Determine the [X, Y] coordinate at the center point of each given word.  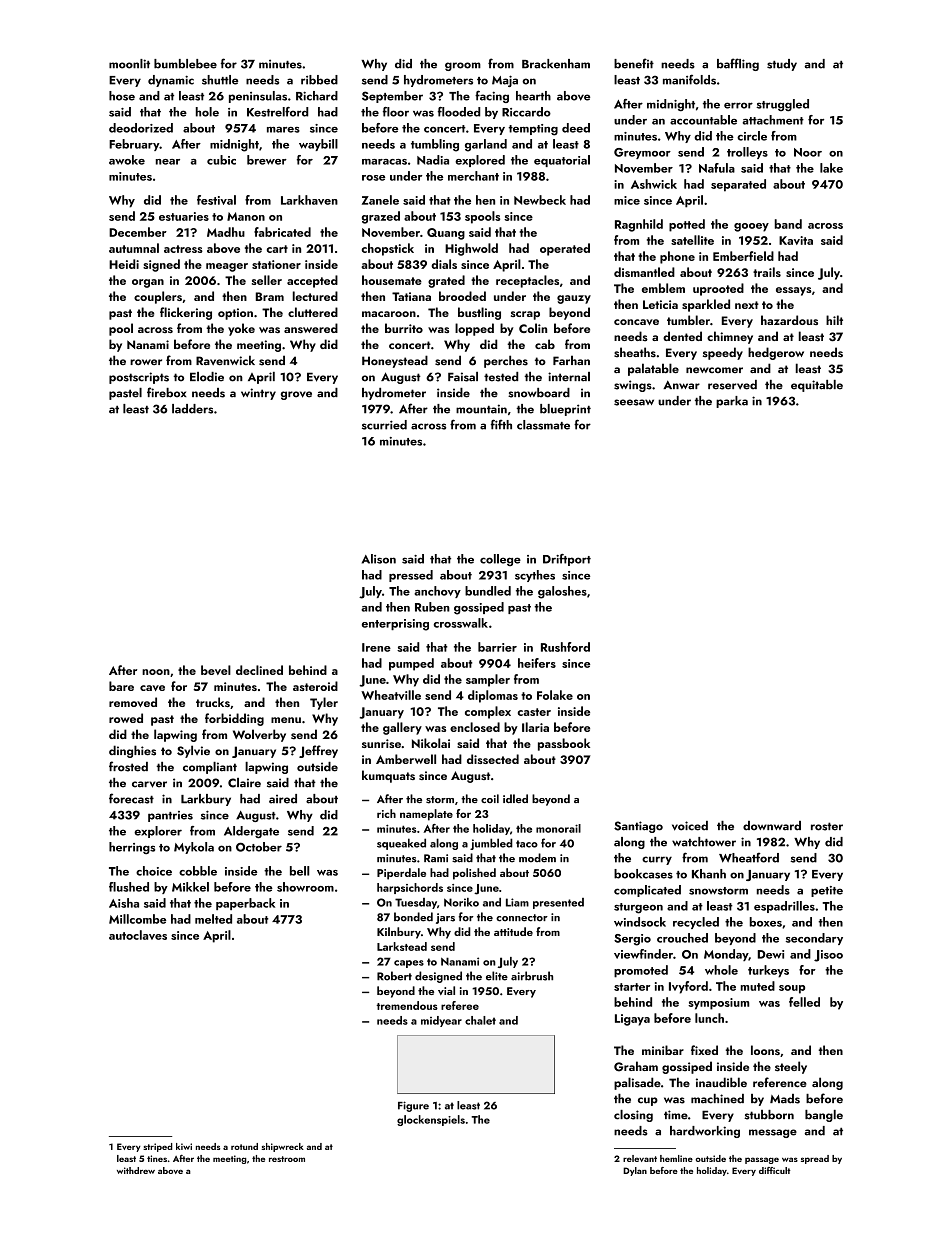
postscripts [139, 378]
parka [732, 402]
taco [527, 844]
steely [791, 1067]
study [782, 65]
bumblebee [185, 64]
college [500, 560]
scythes [535, 576]
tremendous [407, 1005]
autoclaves [138, 935]
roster [827, 826]
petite [827, 891]
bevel [216, 670]
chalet [480, 1020]
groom [463, 66]
